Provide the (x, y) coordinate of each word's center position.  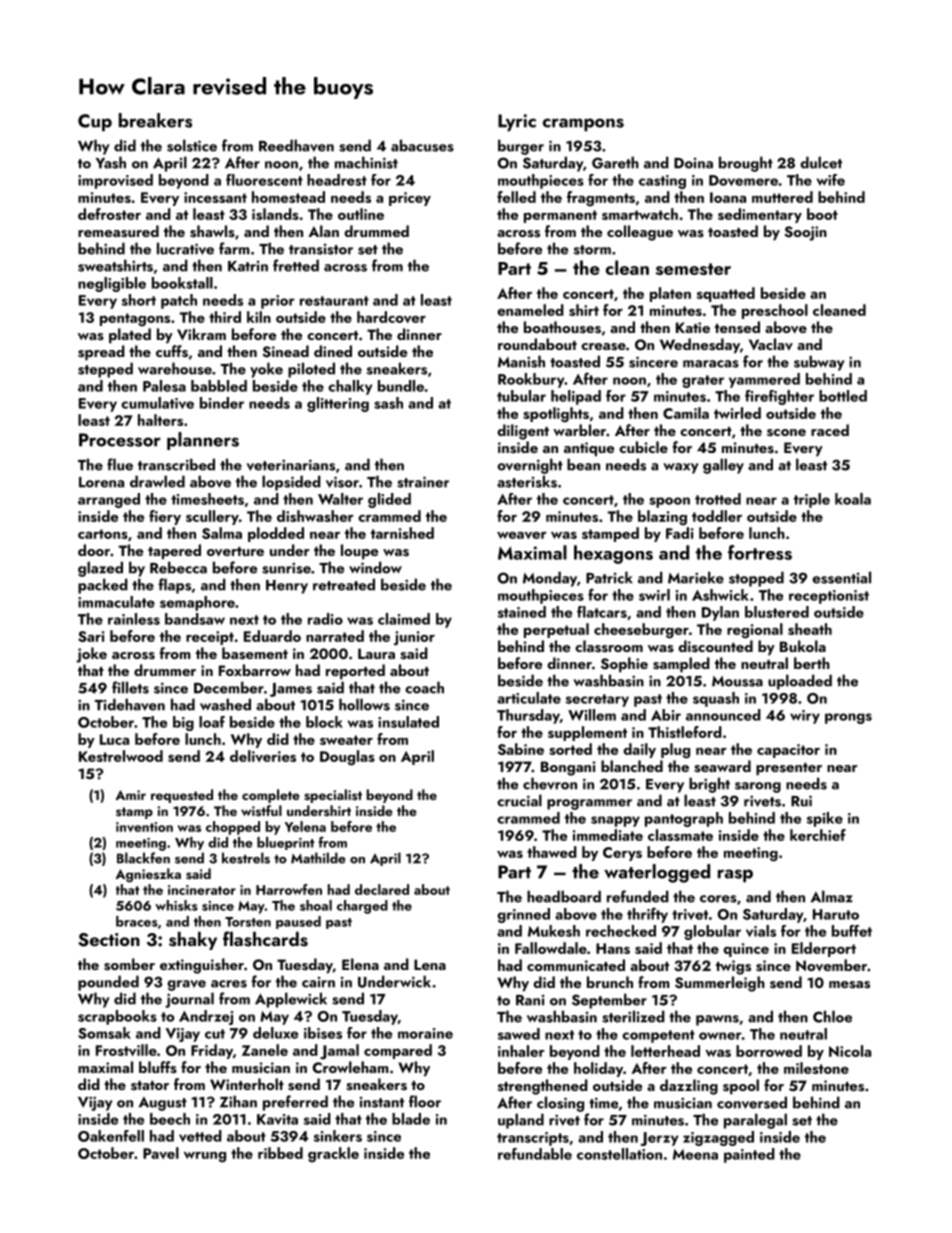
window (375, 567)
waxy (681, 468)
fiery (165, 517)
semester (693, 269)
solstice (192, 145)
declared (382, 889)
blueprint (285, 843)
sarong (758, 787)
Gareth (615, 162)
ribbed (280, 1153)
